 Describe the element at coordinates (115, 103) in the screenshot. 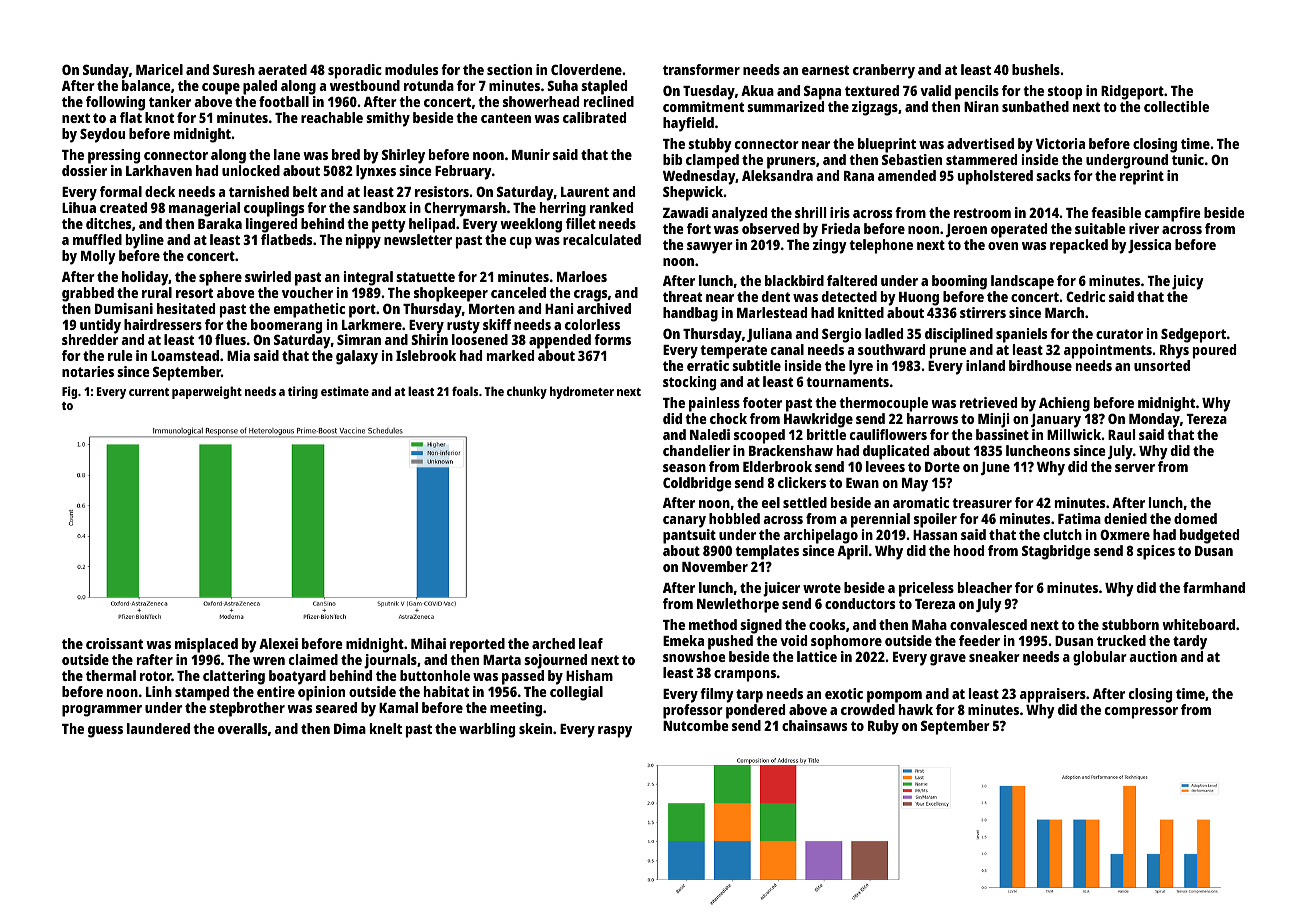

I see `following` at that location.
